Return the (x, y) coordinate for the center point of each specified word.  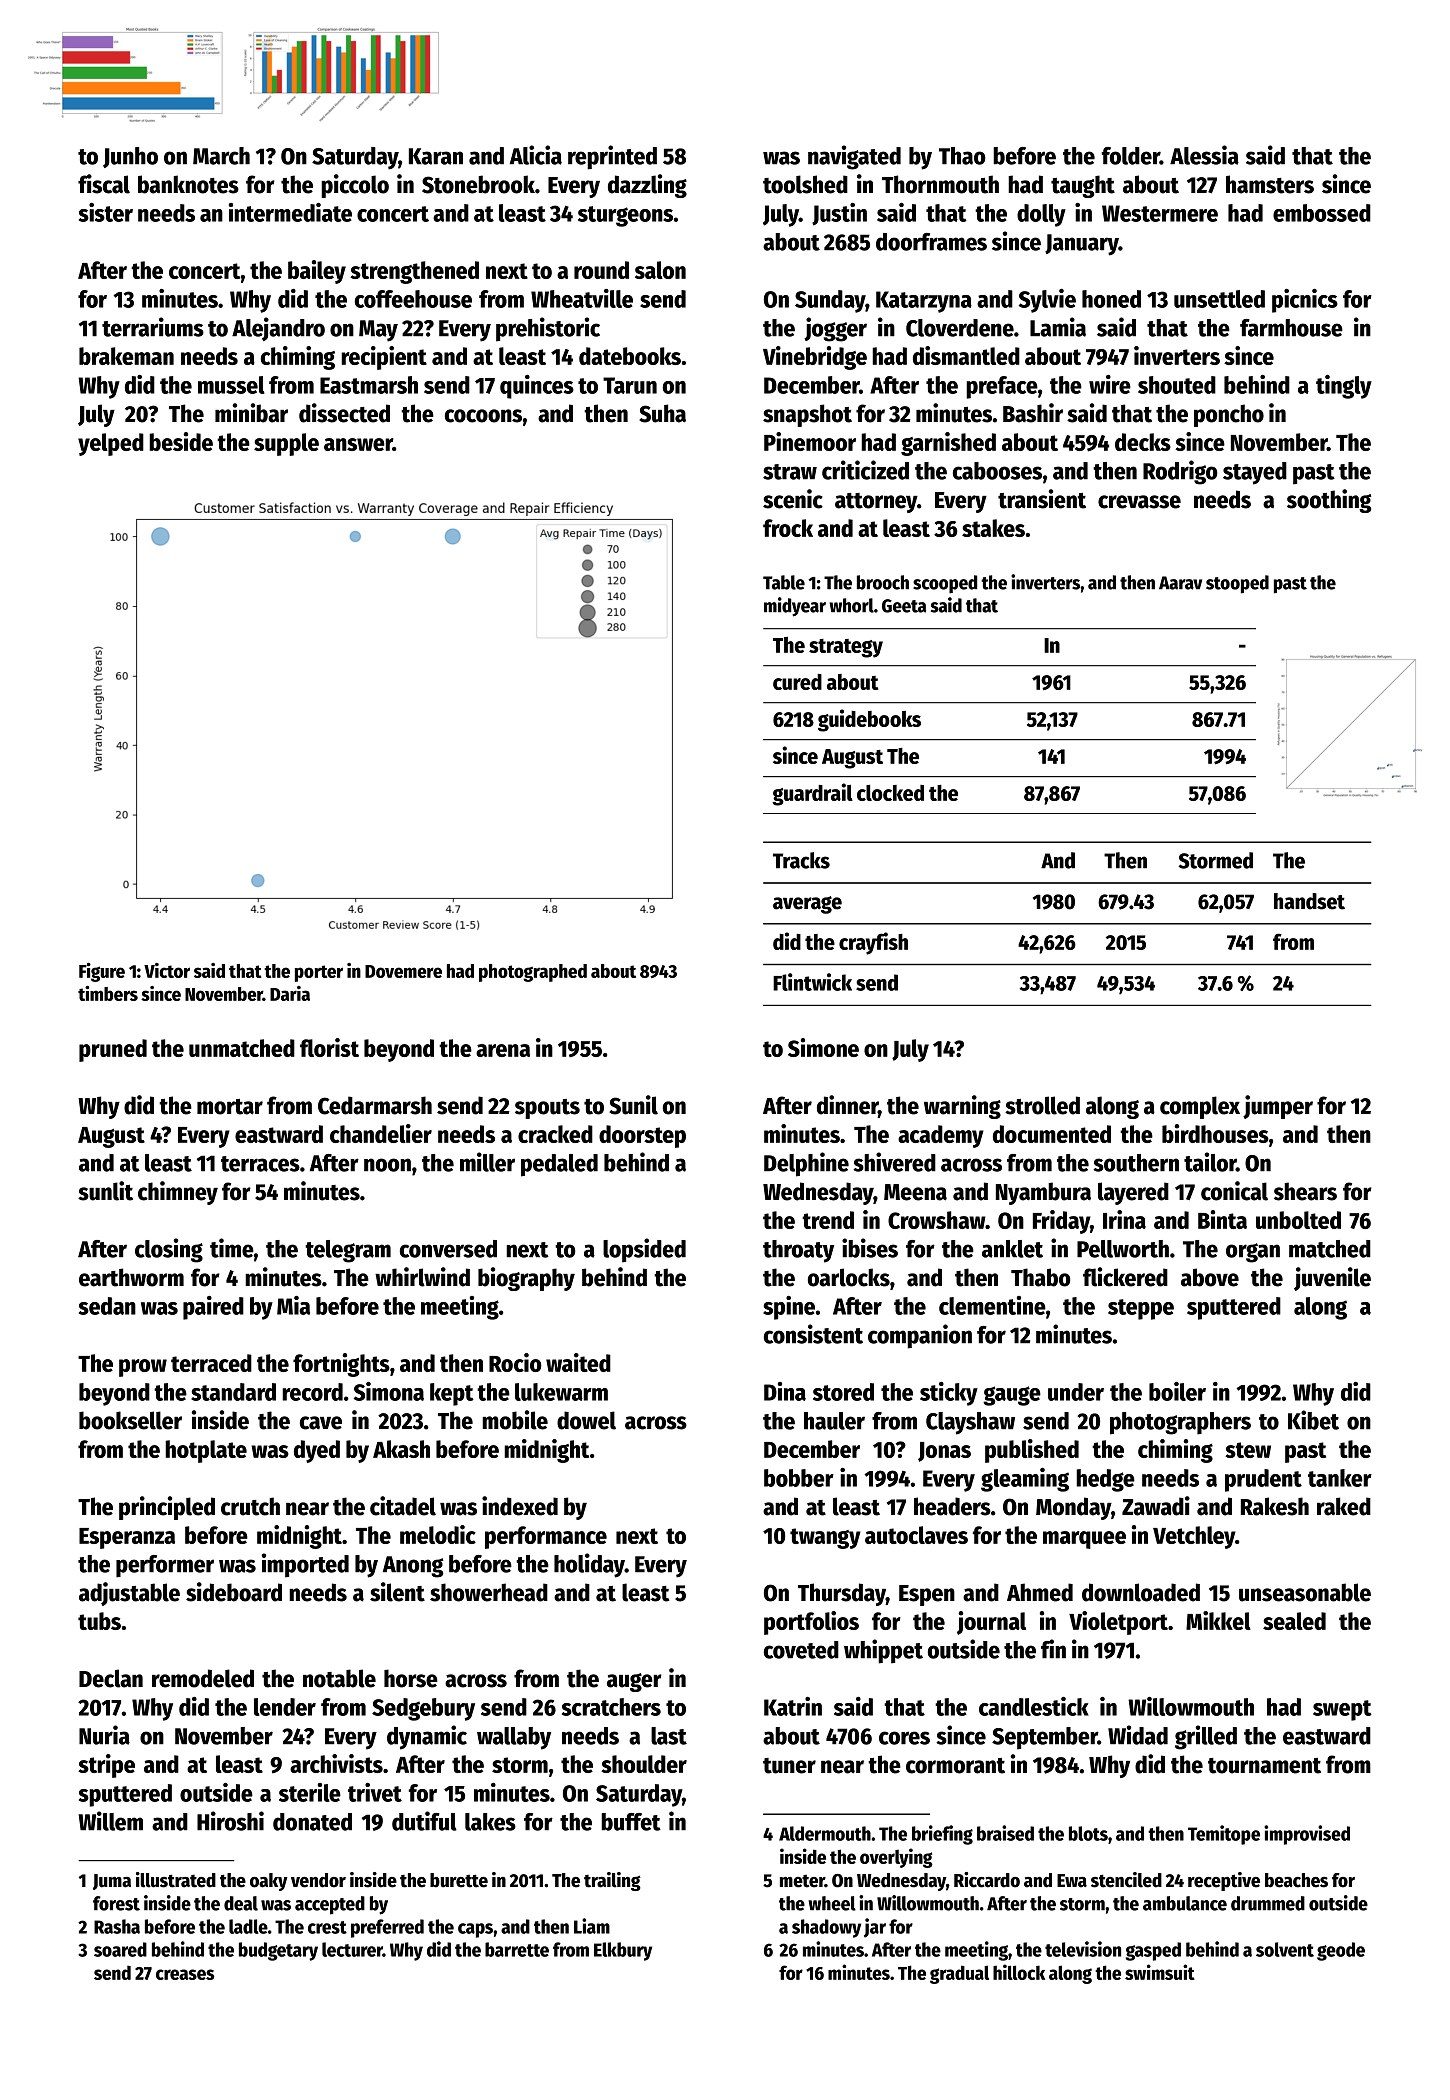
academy (941, 1136)
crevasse (1139, 502)
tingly (1344, 387)
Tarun (630, 385)
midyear (795, 607)
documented (1052, 1134)
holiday (589, 1565)
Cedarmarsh (375, 1105)
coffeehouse (413, 299)
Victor (167, 970)
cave (321, 1423)
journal (991, 1623)
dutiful (424, 1821)
